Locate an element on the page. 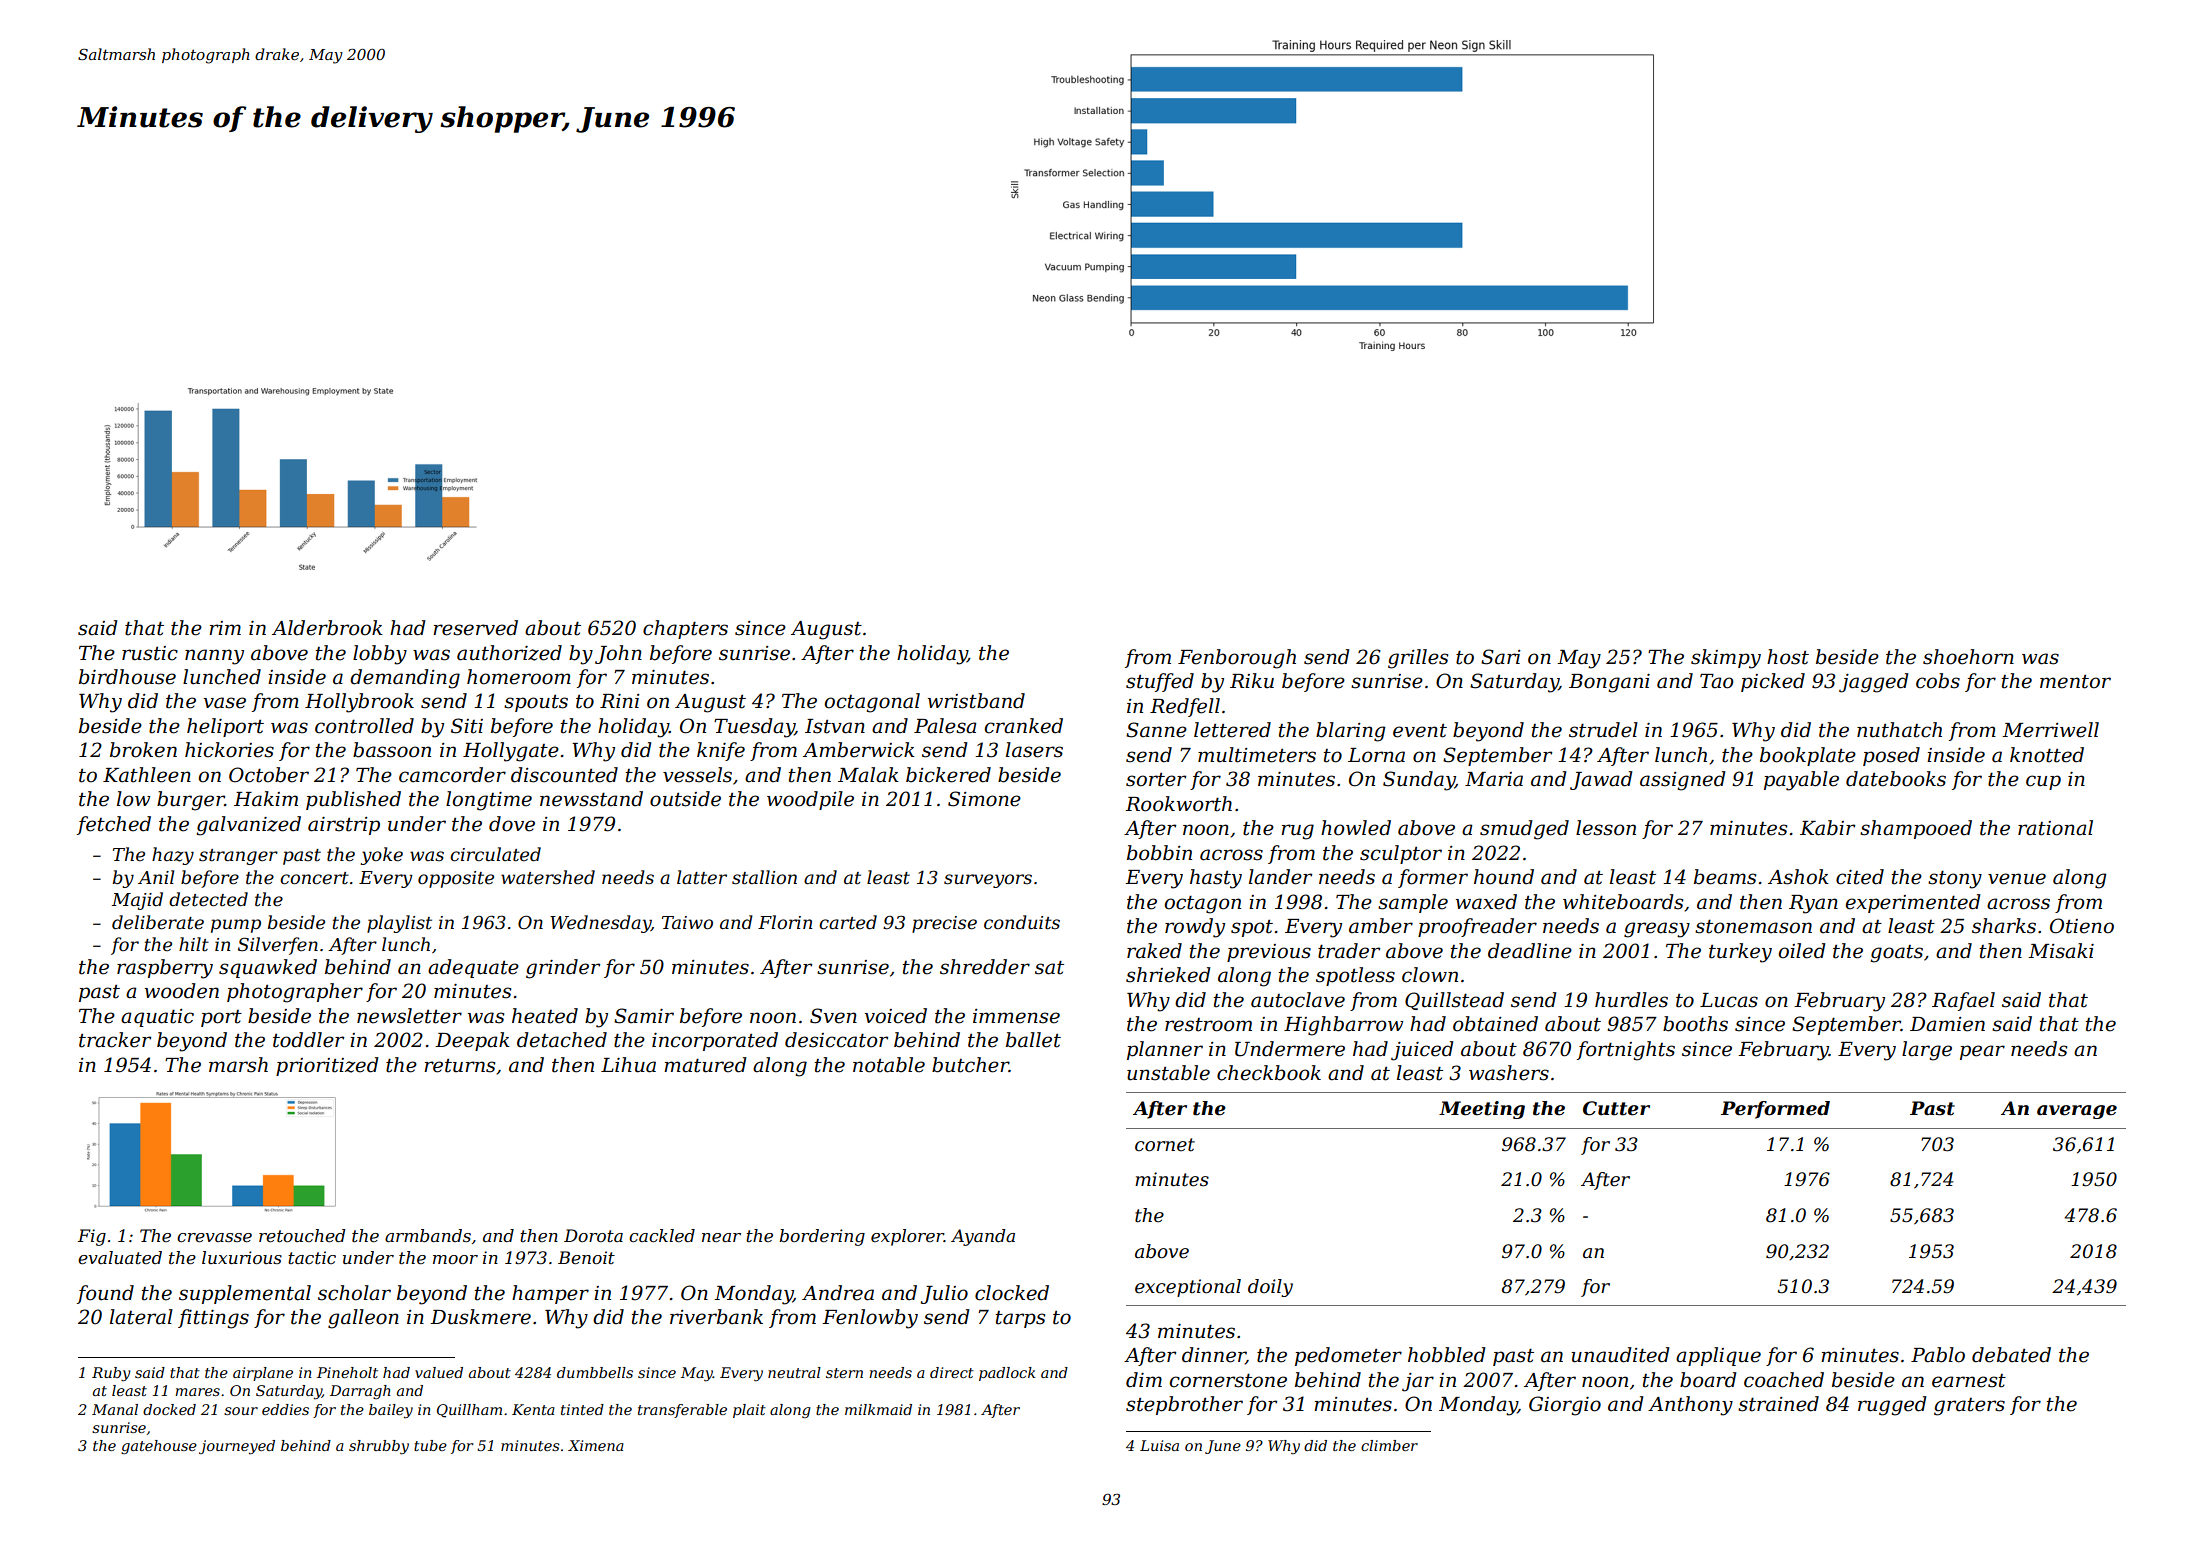  detected is located at coordinates (208, 899).
